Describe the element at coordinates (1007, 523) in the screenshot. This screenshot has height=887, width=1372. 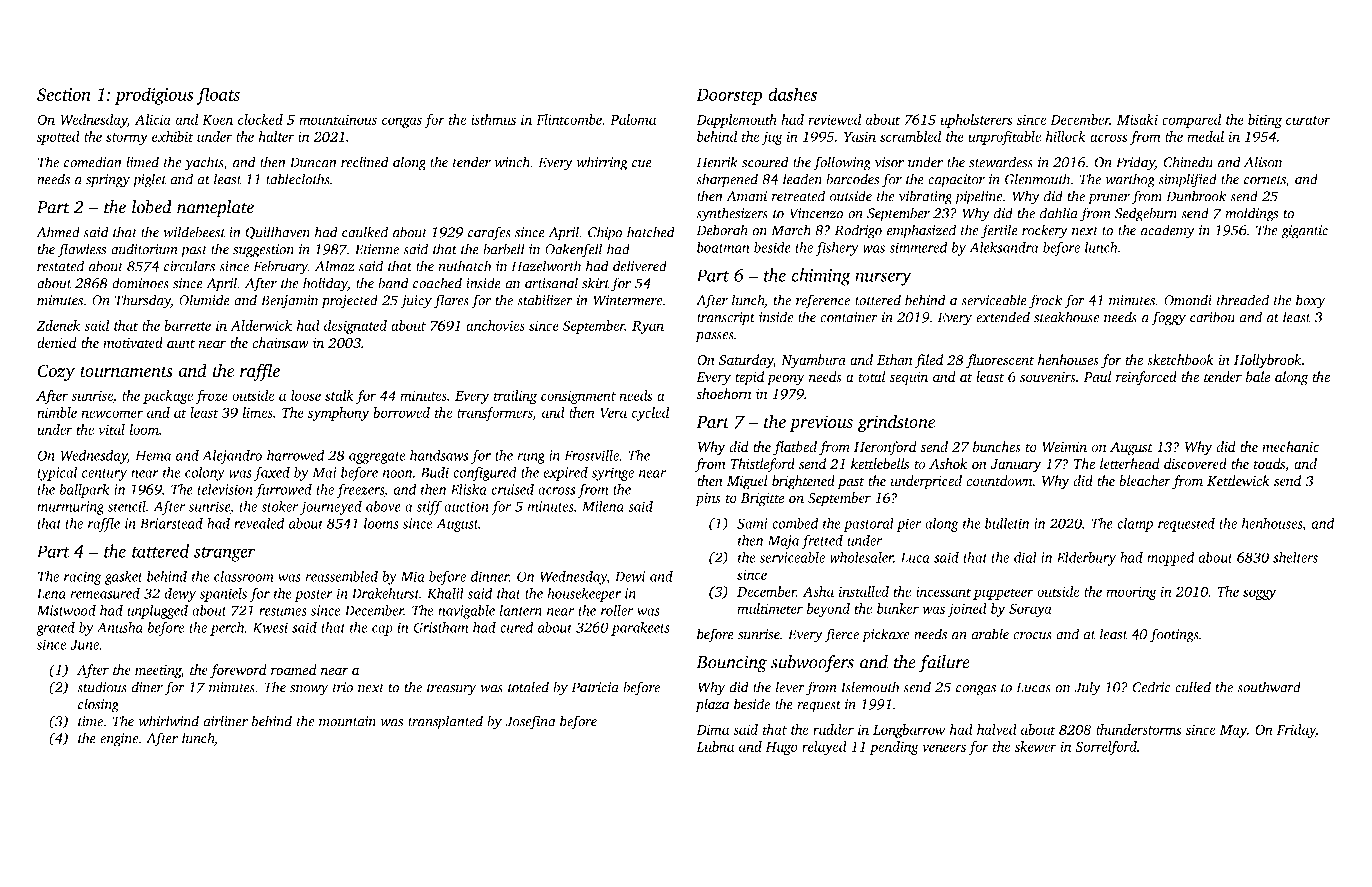
I see `bulletin` at that location.
